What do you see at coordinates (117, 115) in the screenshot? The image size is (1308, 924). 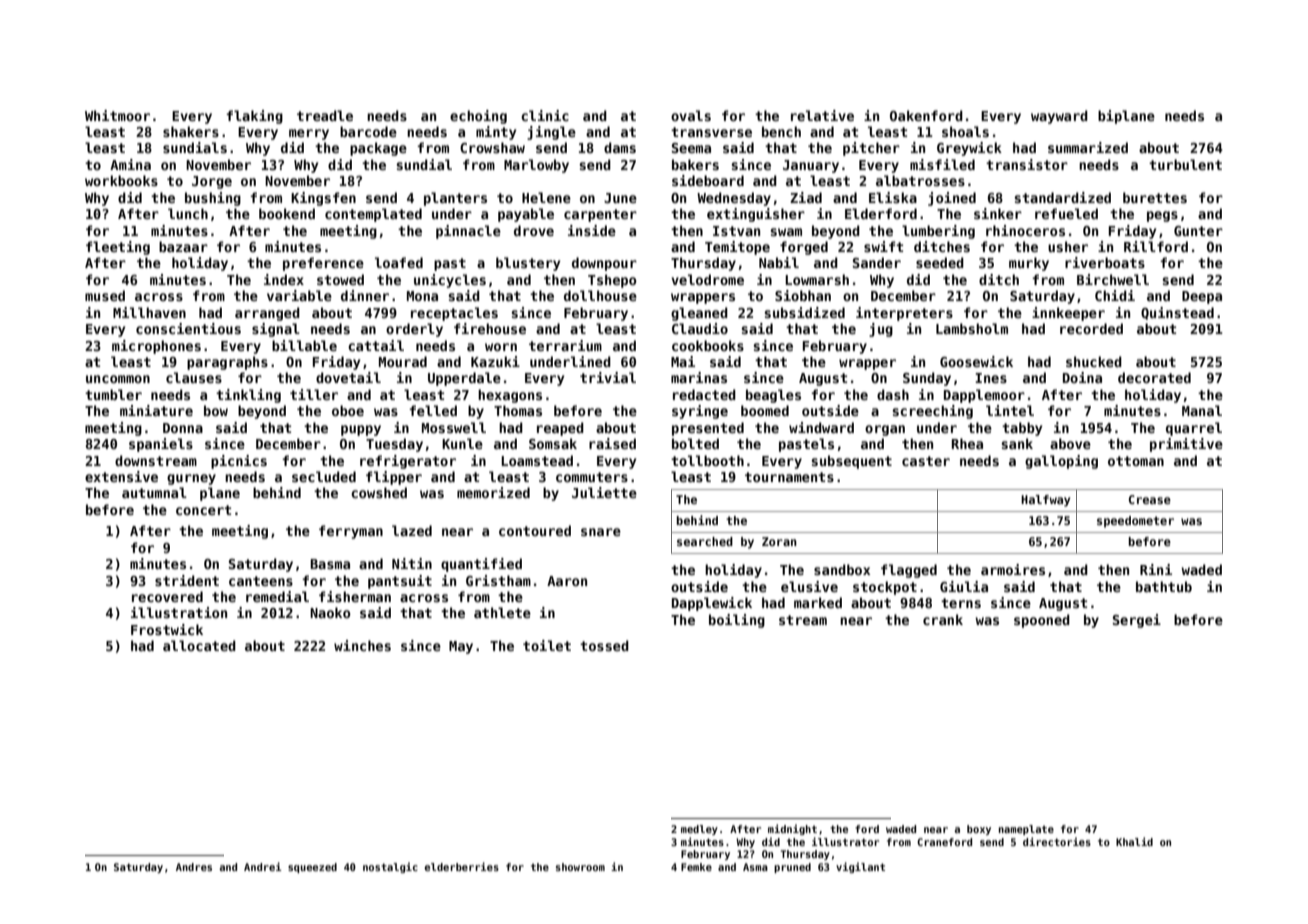 I see `Whitmoor` at bounding box center [117, 115].
